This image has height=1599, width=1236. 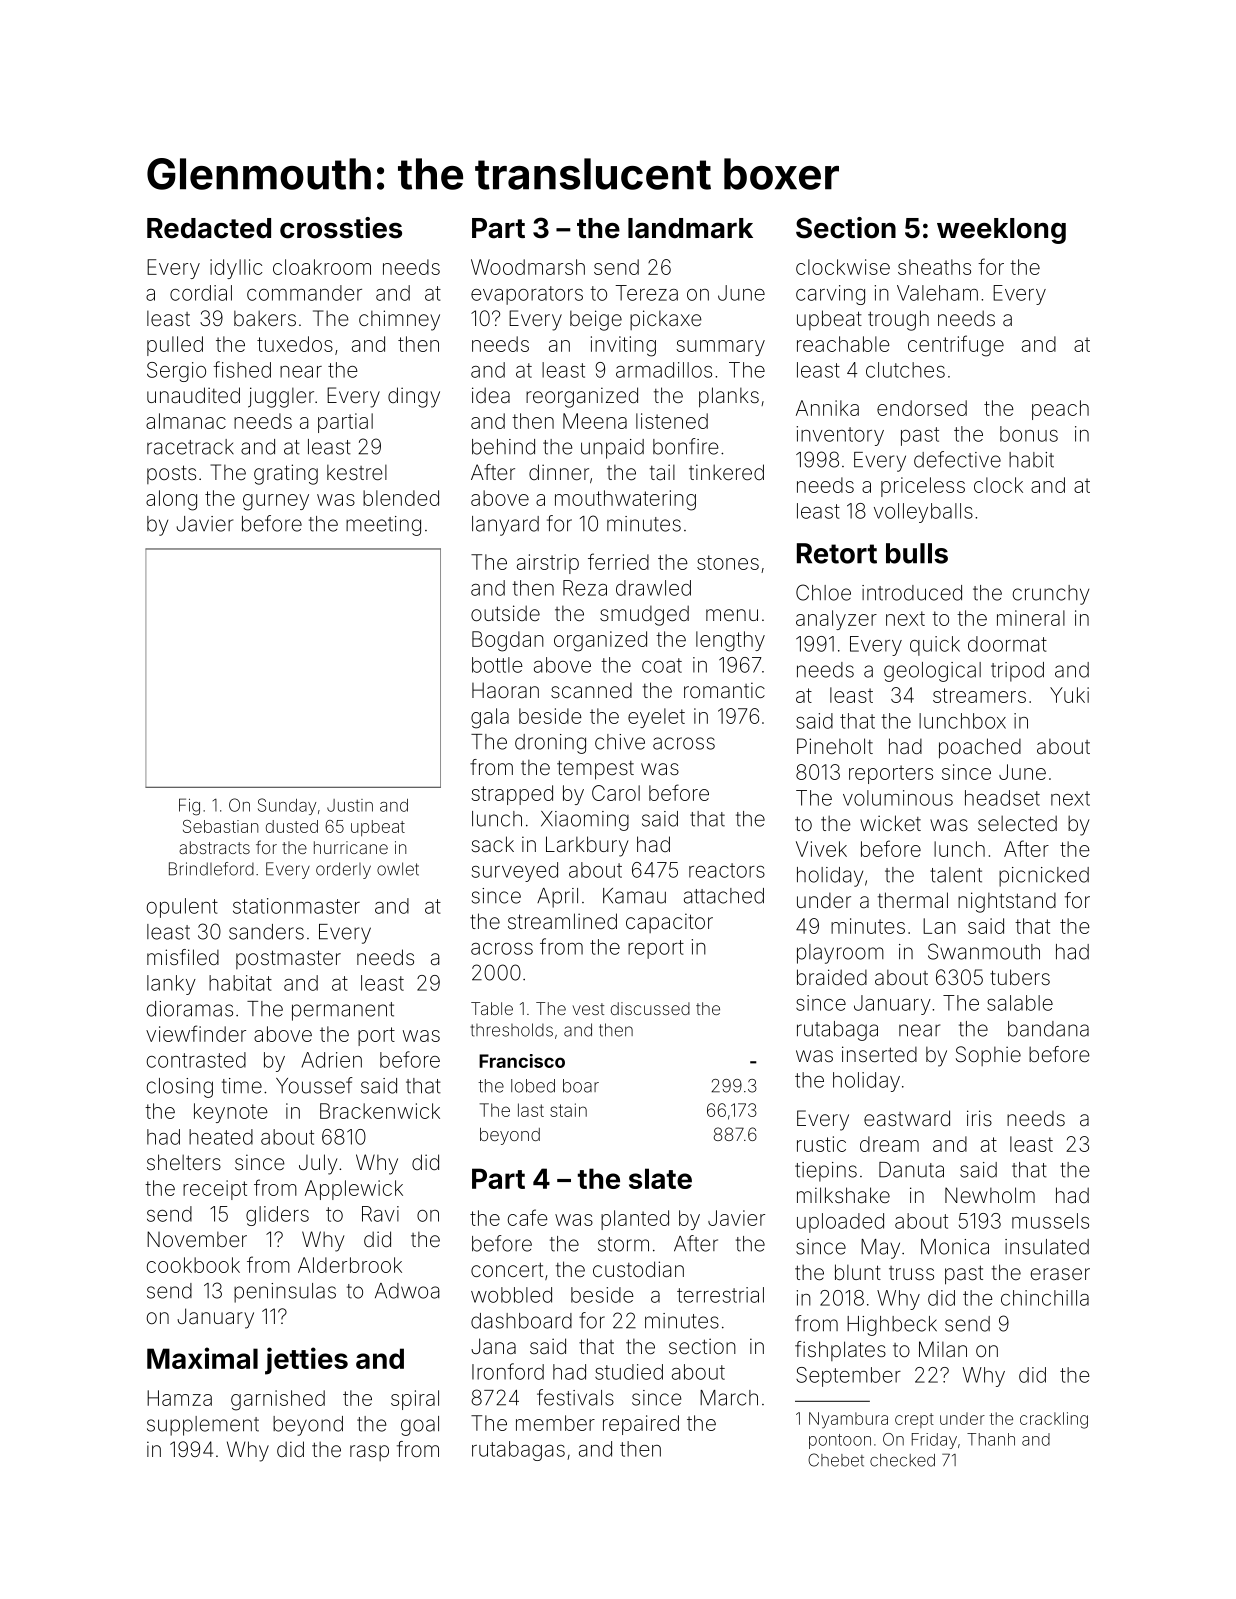 I want to click on viewfinder, so click(x=196, y=1033).
